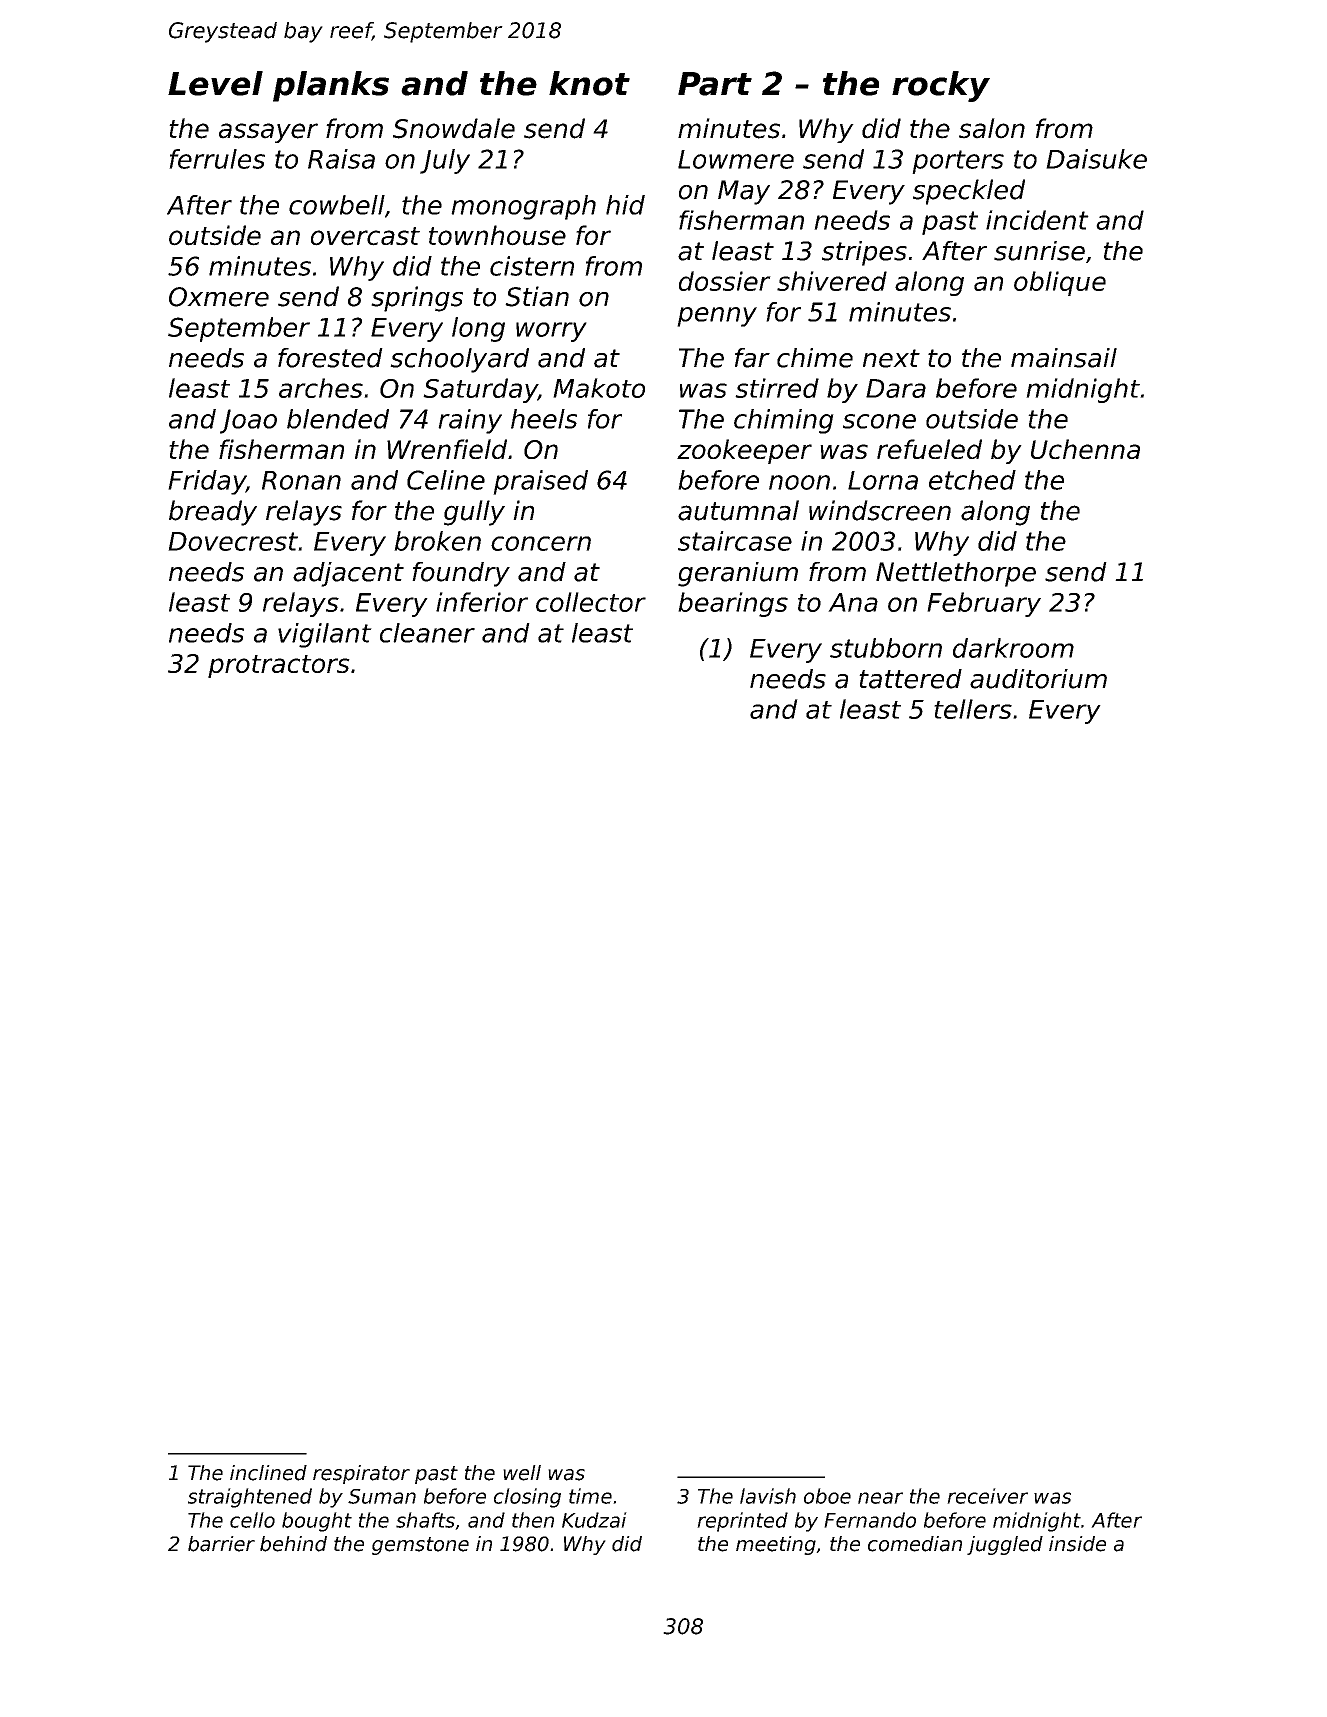  I want to click on ferrules, so click(217, 159).
